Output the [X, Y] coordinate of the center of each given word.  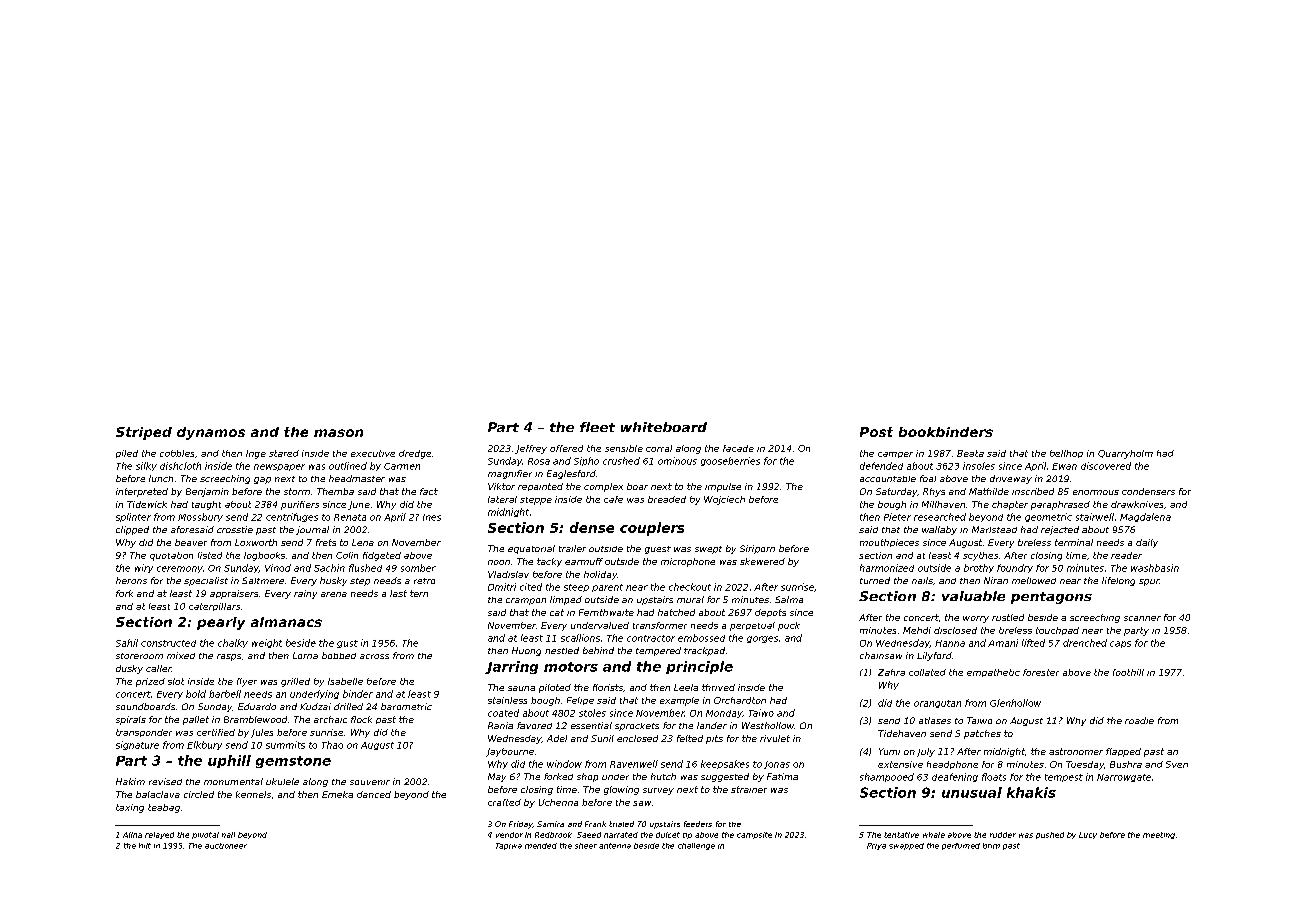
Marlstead [994, 529]
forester [1041, 672]
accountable [888, 479]
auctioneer [226, 846]
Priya [876, 846]
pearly [221, 623]
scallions [580, 638]
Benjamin [207, 492]
